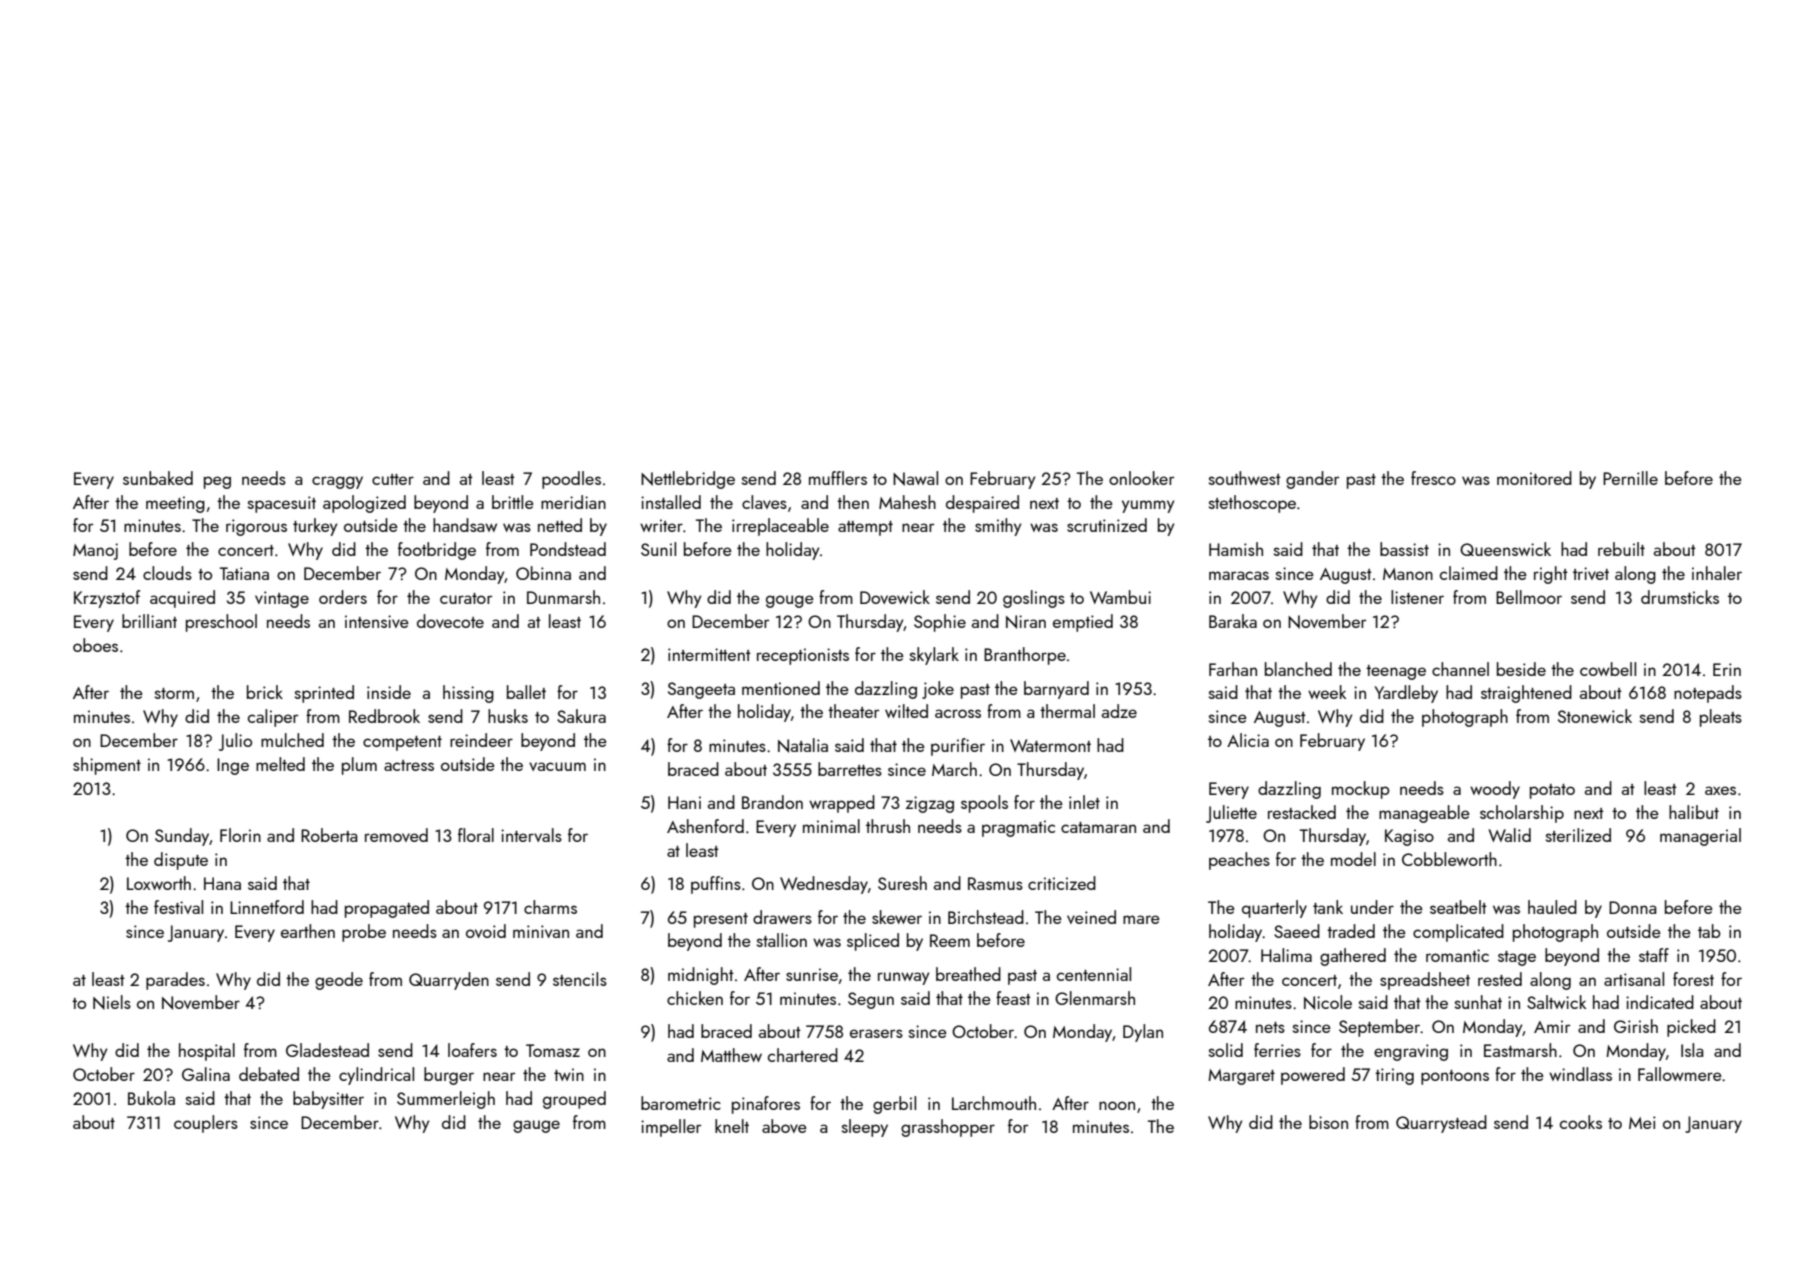  Describe the element at coordinates (446, 1100) in the document. I see `Summerleigh` at that location.
